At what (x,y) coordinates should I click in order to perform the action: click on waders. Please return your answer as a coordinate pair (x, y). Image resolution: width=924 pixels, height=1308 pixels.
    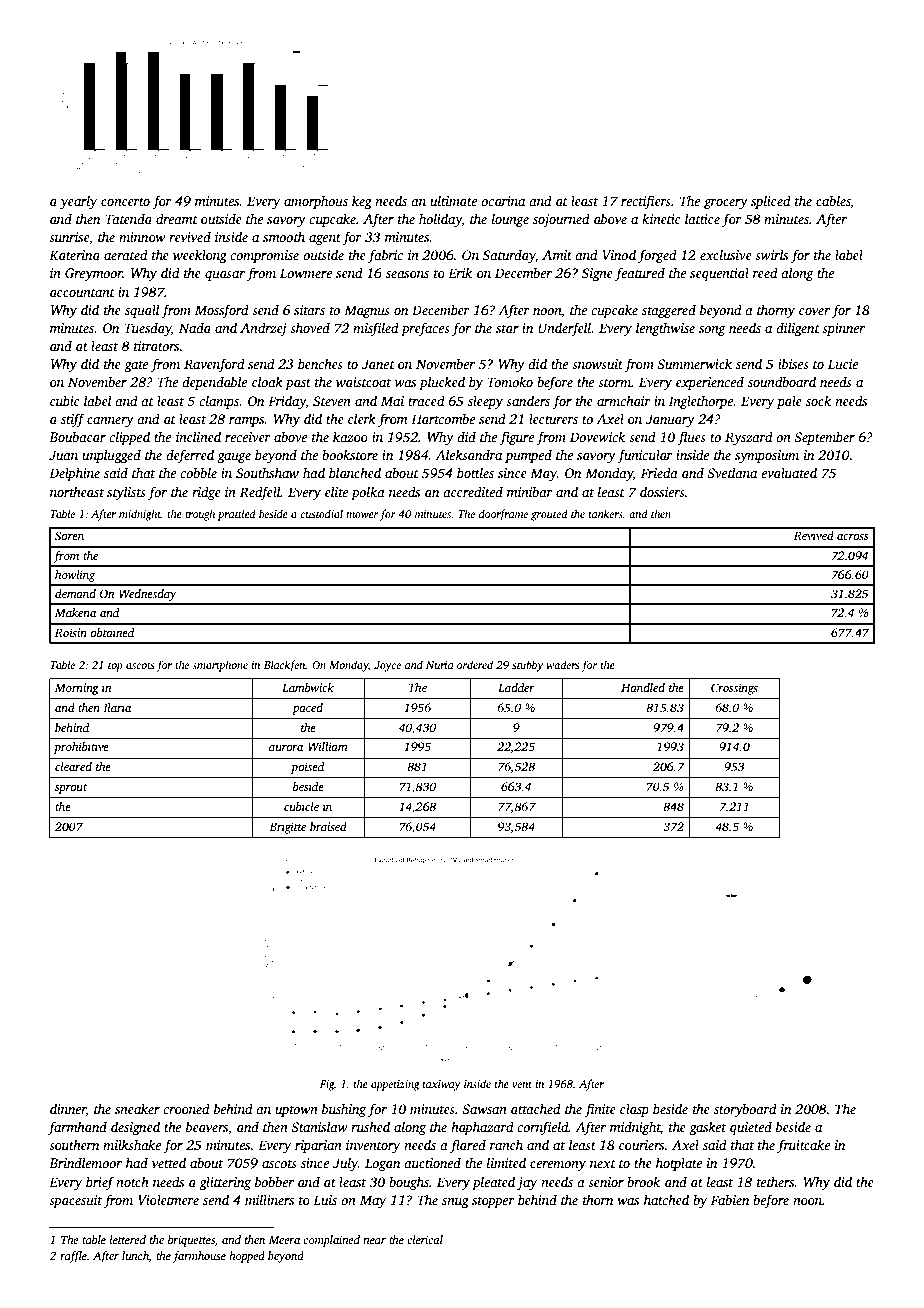
    Looking at the image, I should click on (562, 664).
